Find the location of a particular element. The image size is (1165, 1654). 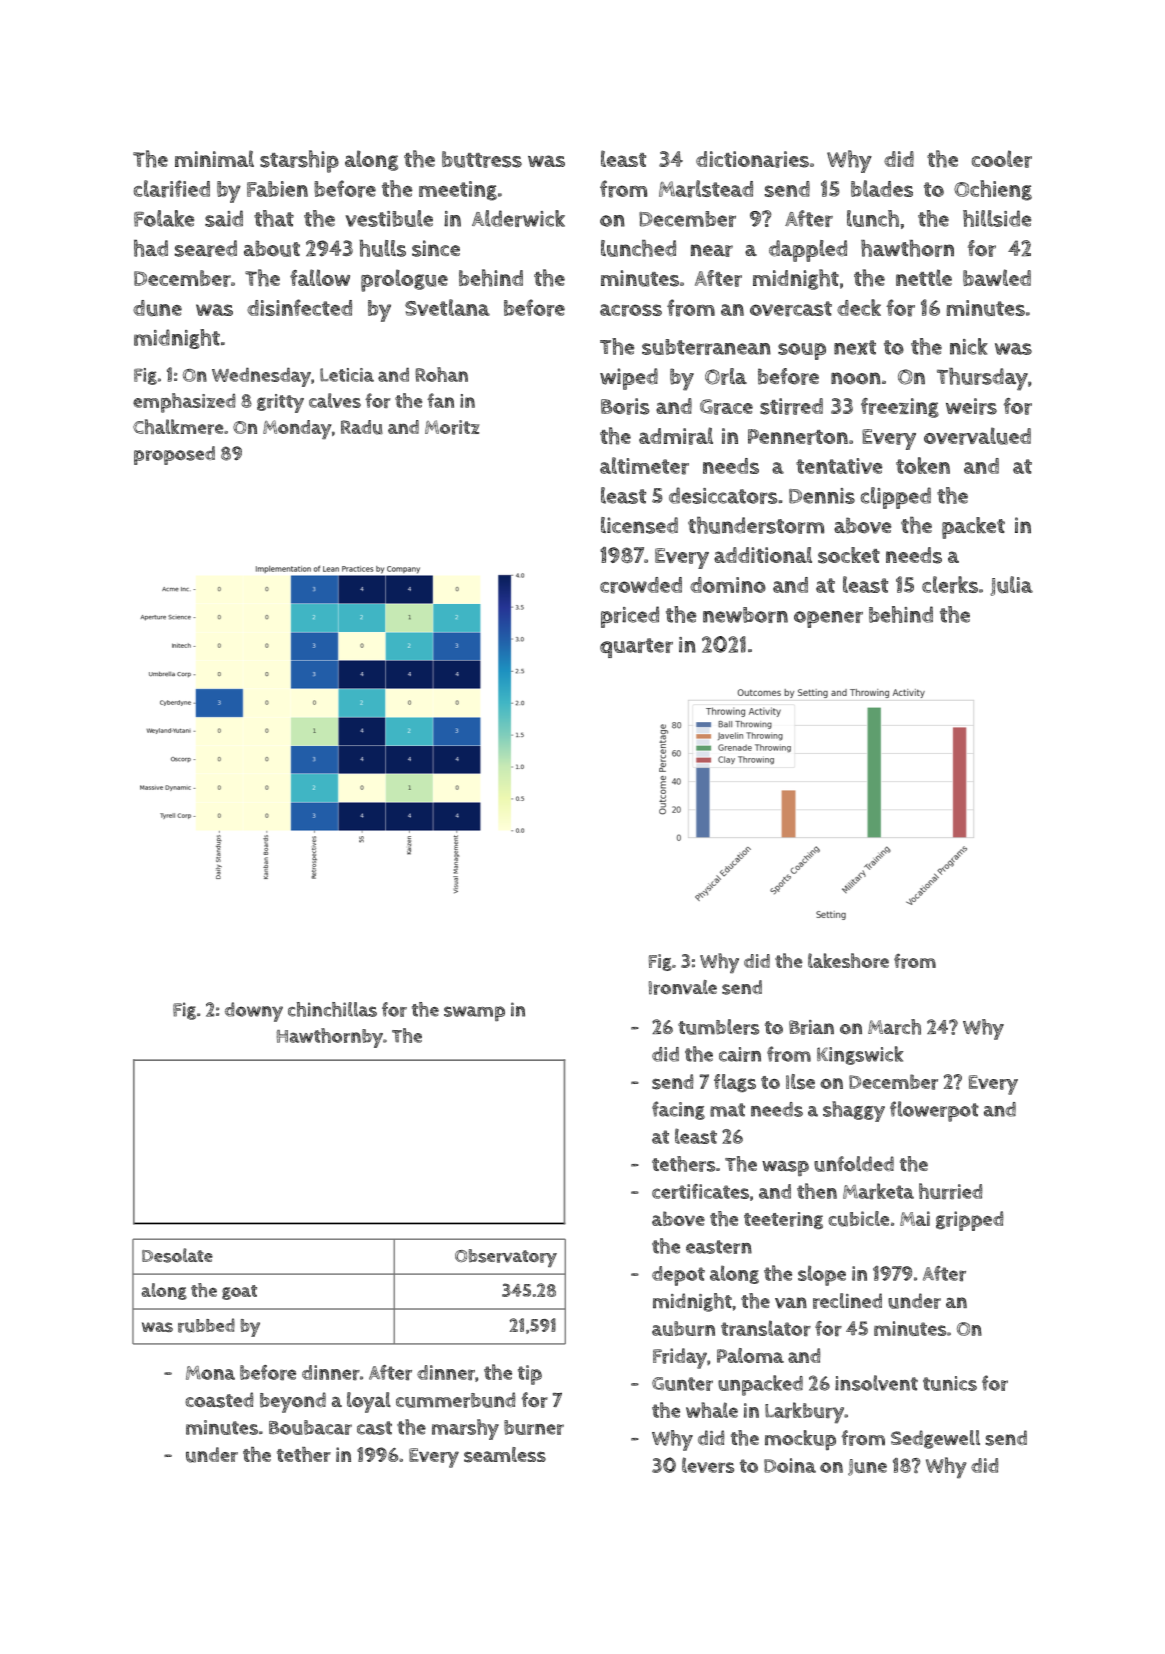

lakeshore is located at coordinates (848, 960).
